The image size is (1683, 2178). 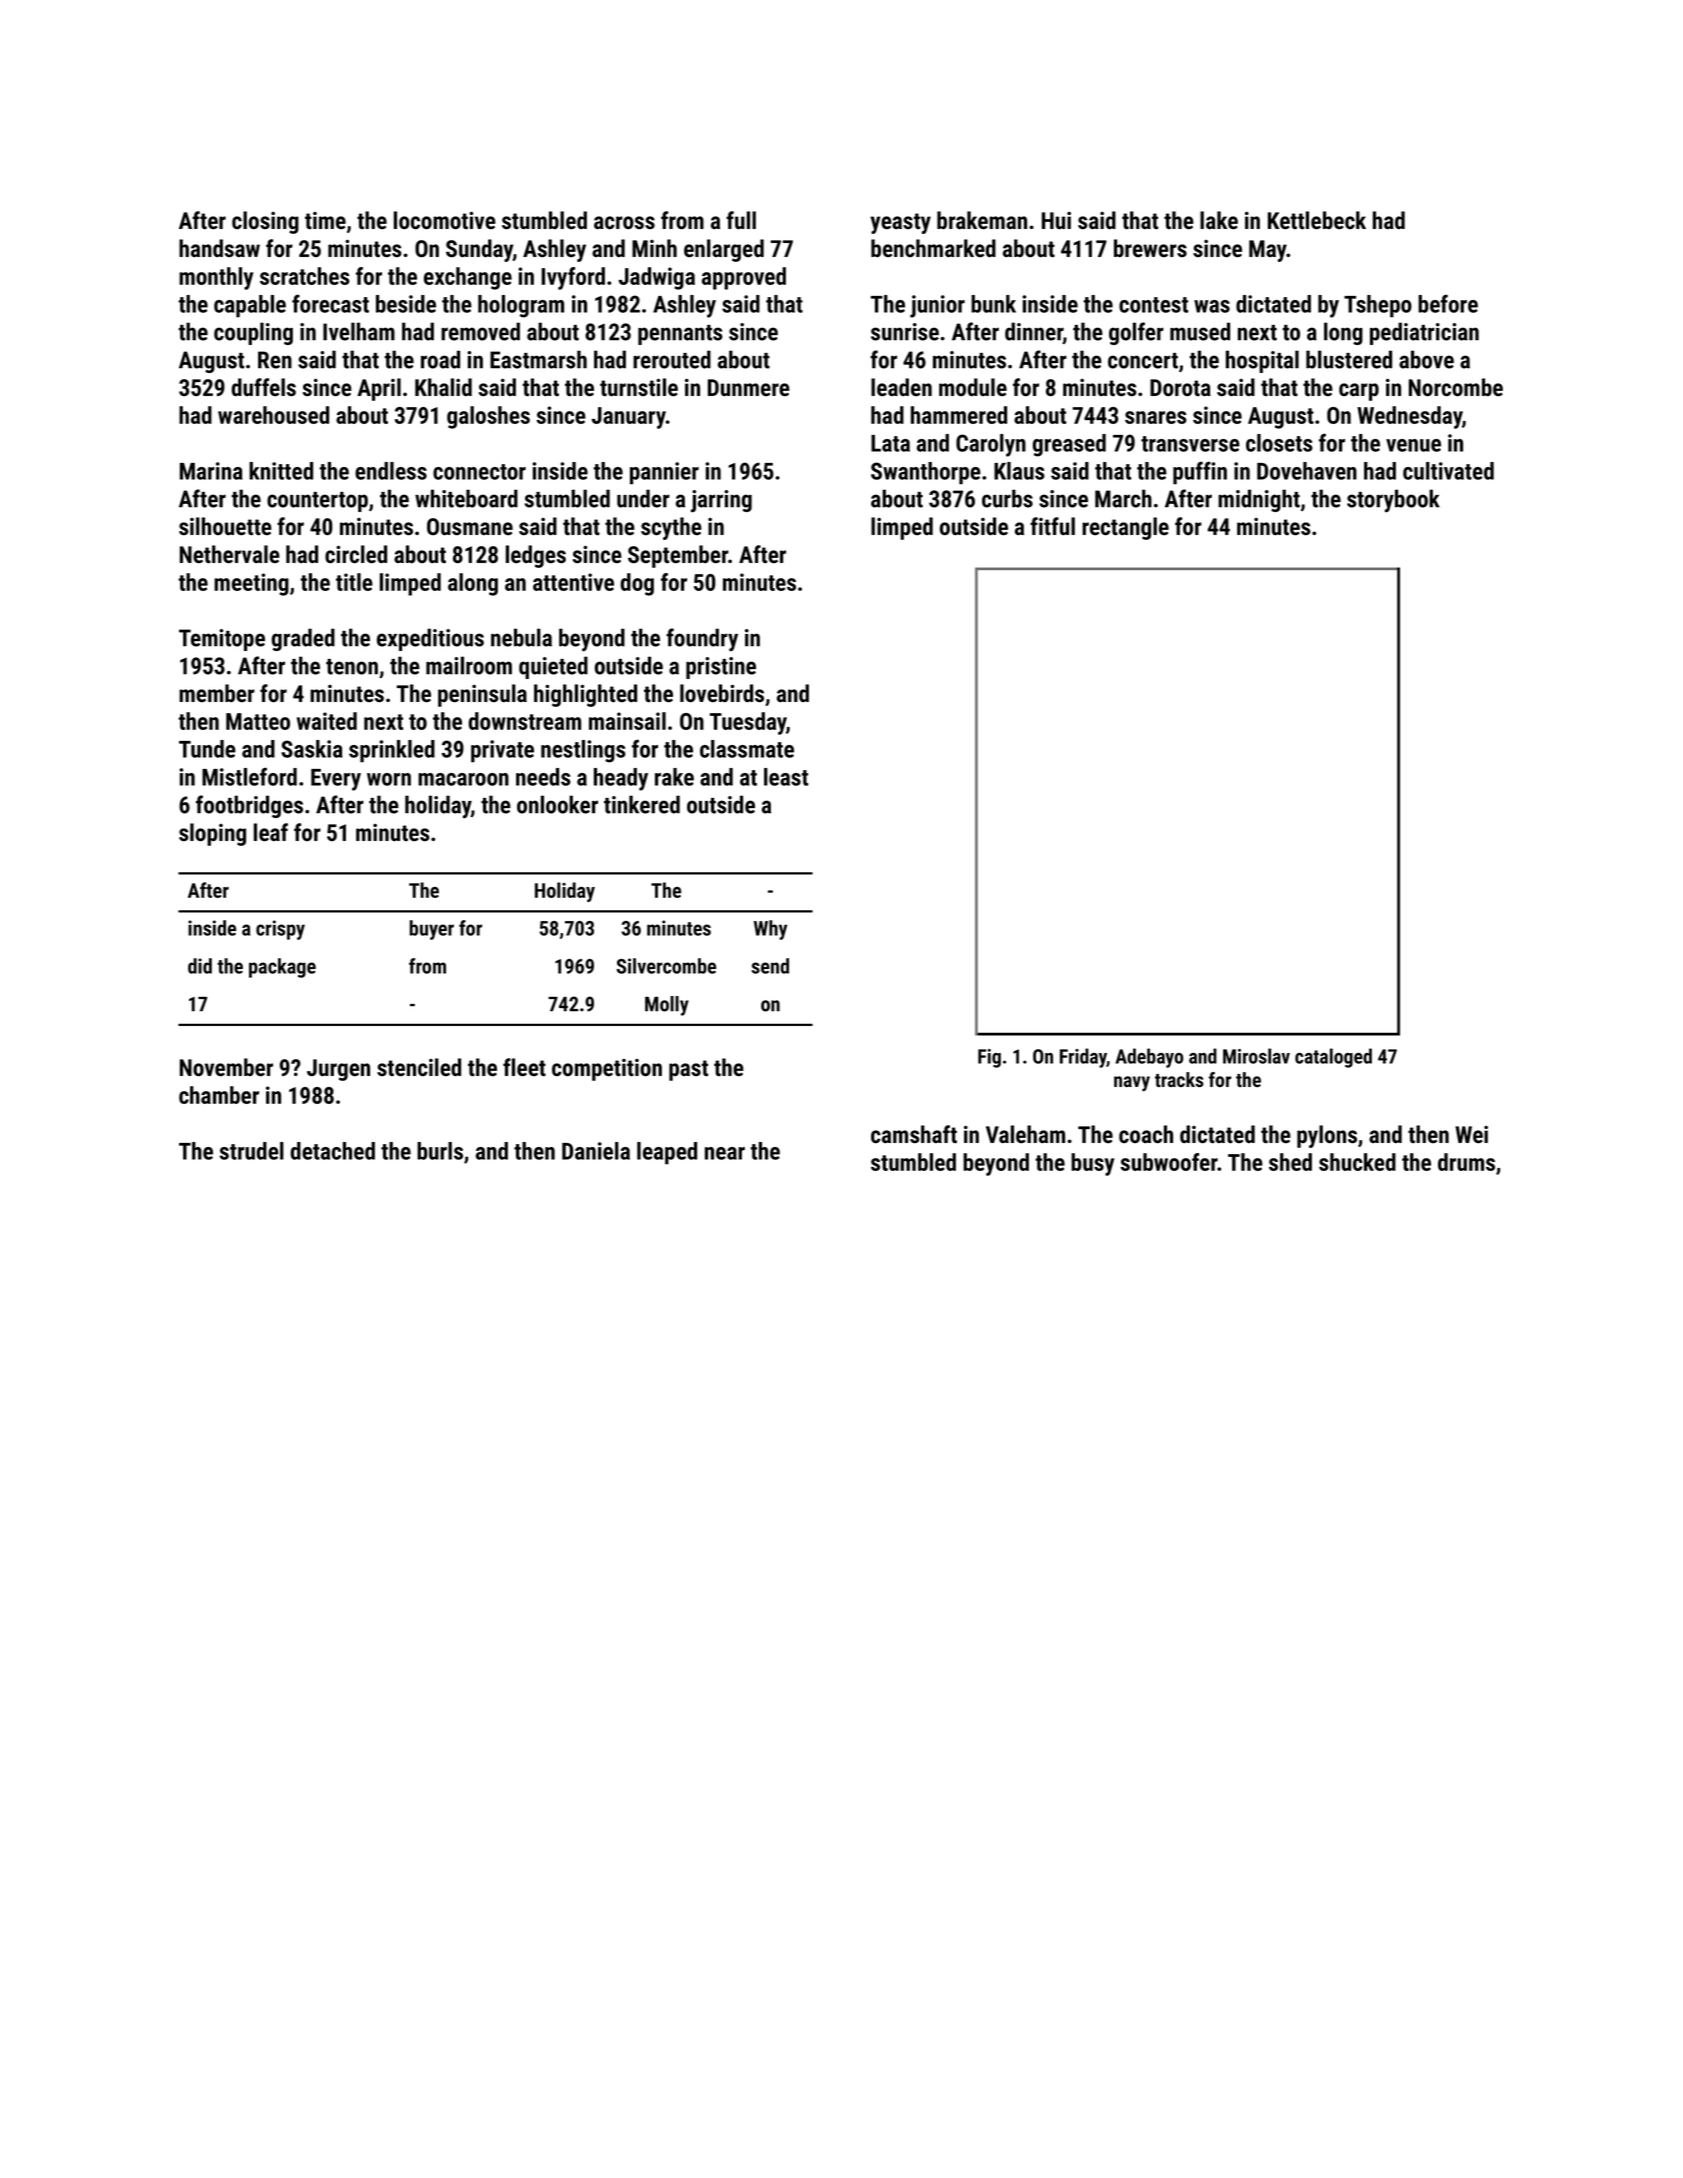 I want to click on near, so click(x=725, y=1153).
